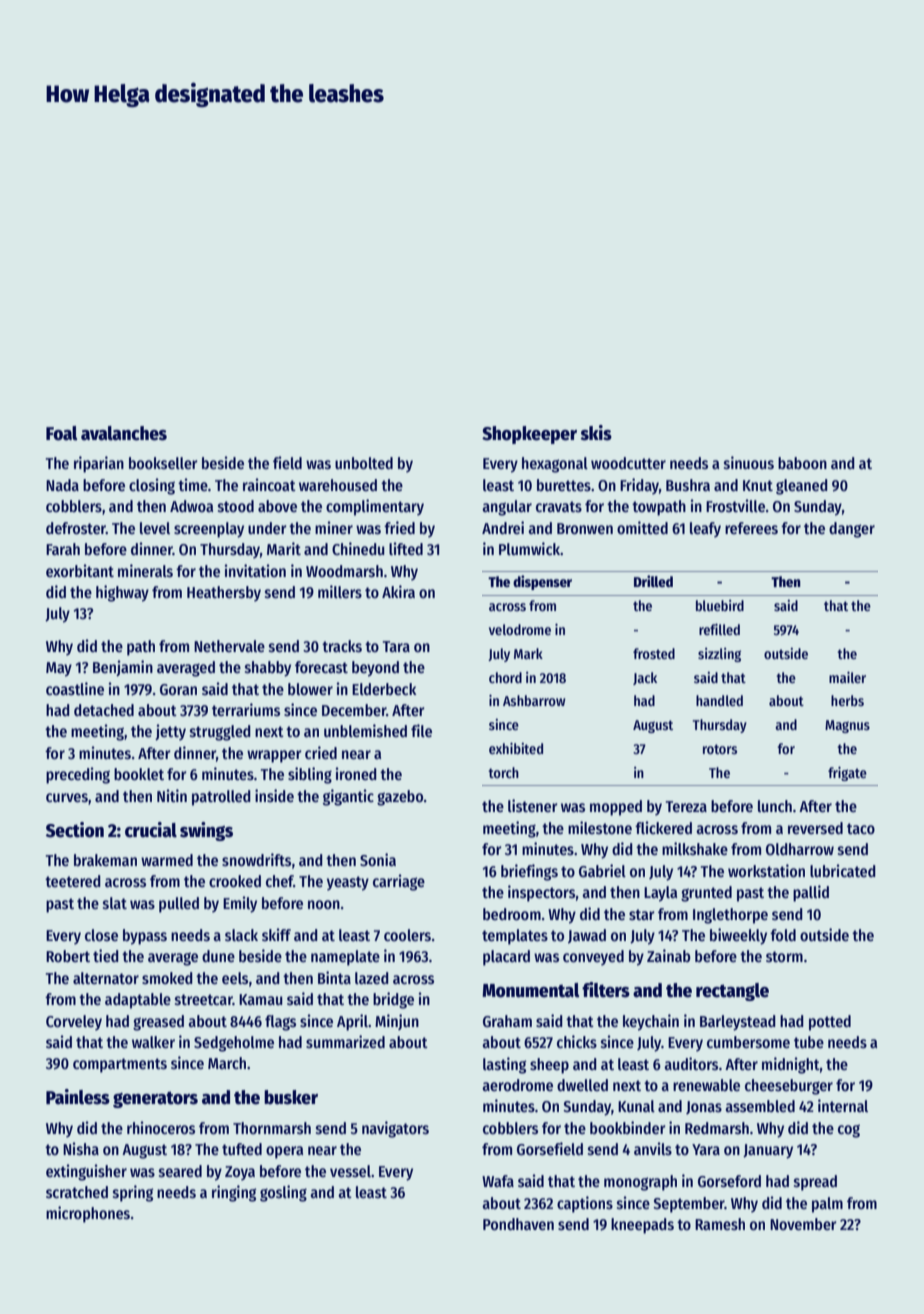  Describe the element at coordinates (123, 668) in the screenshot. I see `Benjamin` at that location.
